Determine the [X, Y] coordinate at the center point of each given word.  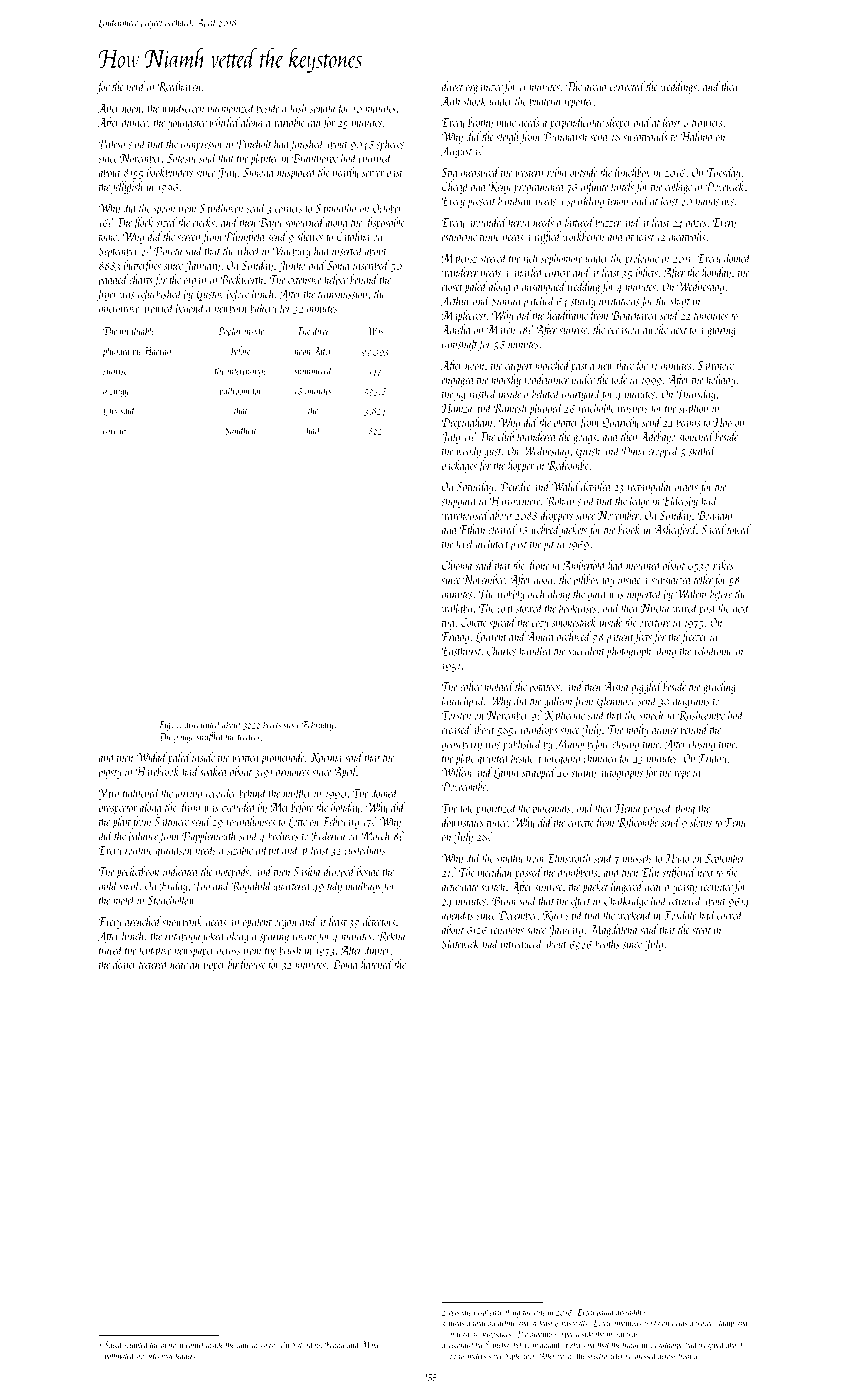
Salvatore [716, 365]
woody [469, 451]
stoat [701, 930]
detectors [379, 921]
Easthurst [461, 650]
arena [595, 88]
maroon [172, 1346]
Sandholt [241, 430]
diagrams [691, 701]
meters [477, 1356]
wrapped [712, 1345]
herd [136, 86]
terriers [249, 737]
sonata [322, 109]
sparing [274, 937]
